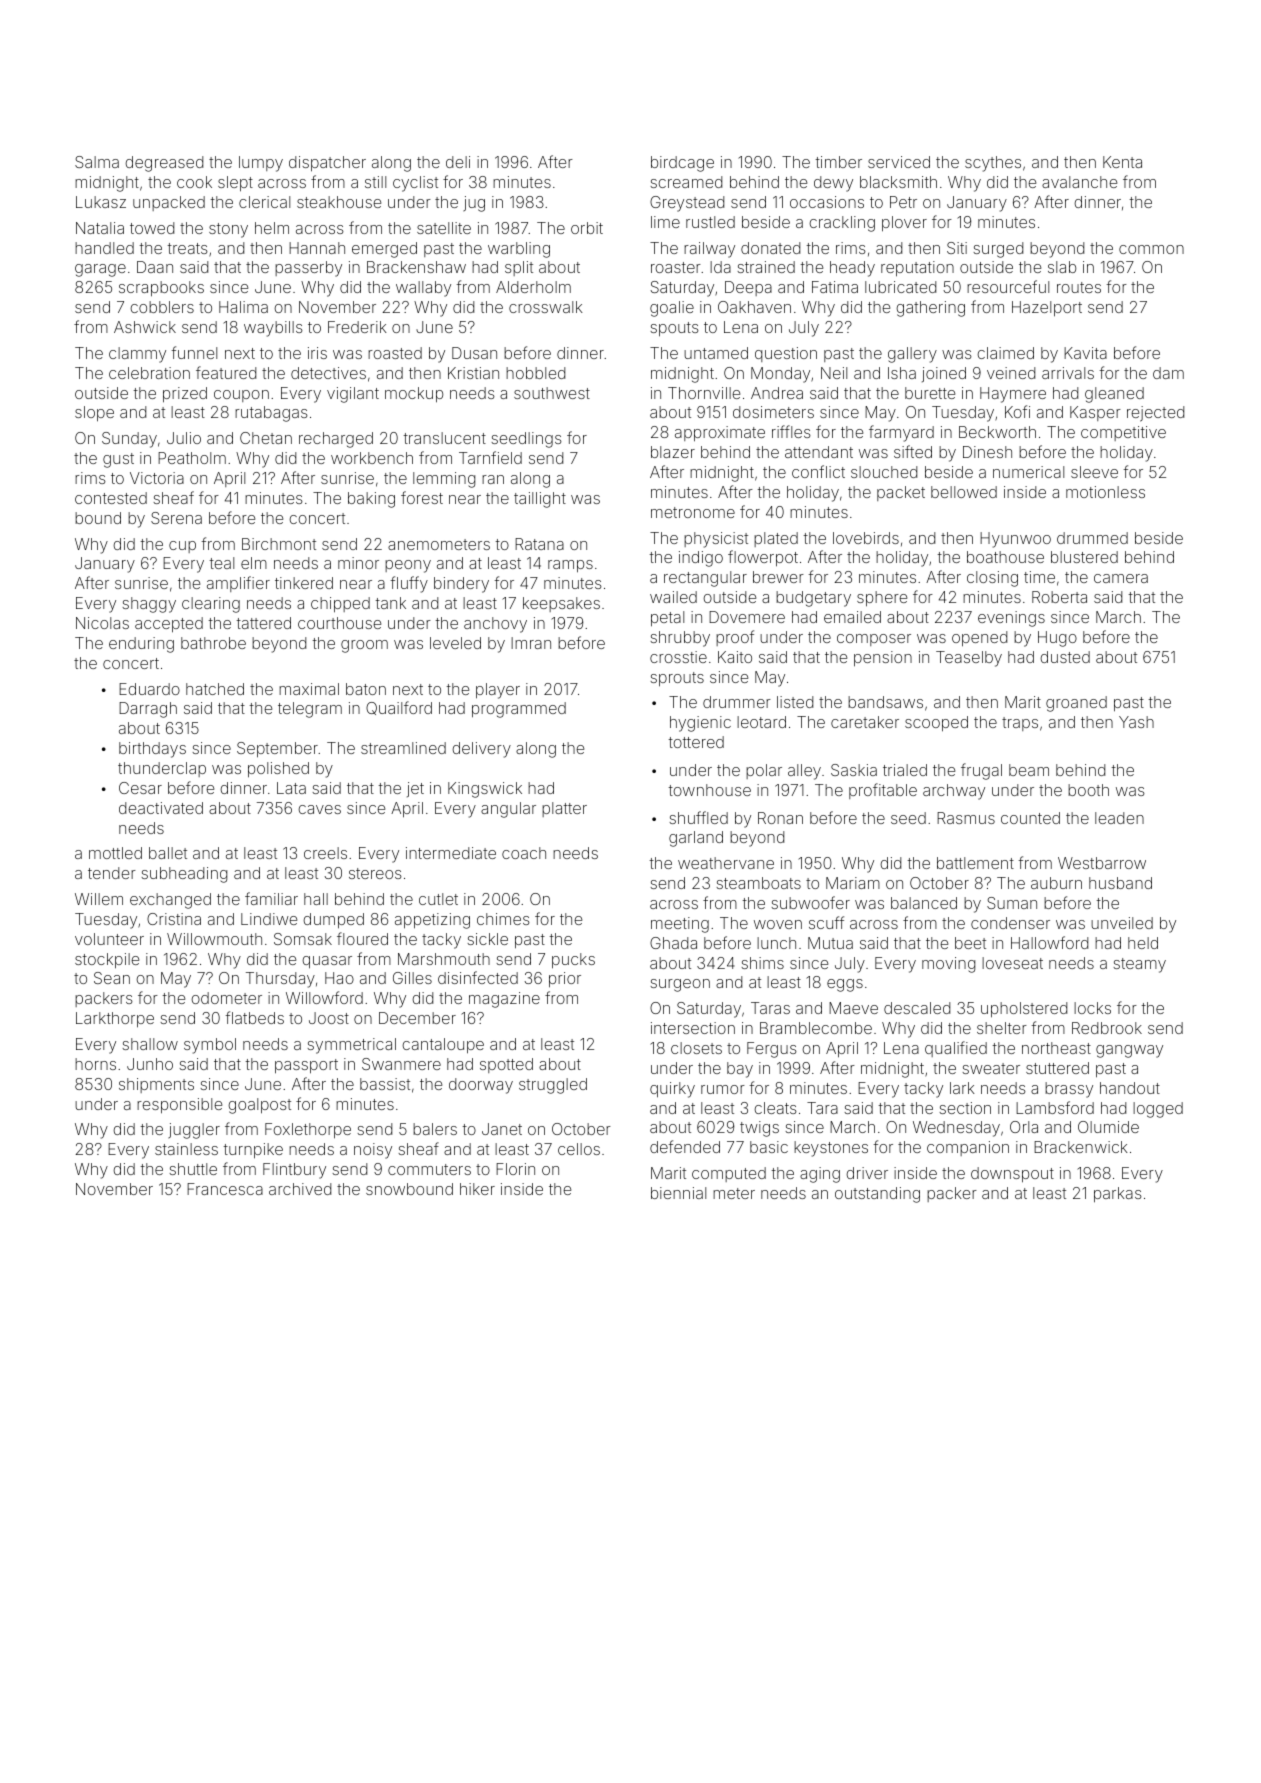  I want to click on Salma, so click(97, 162).
